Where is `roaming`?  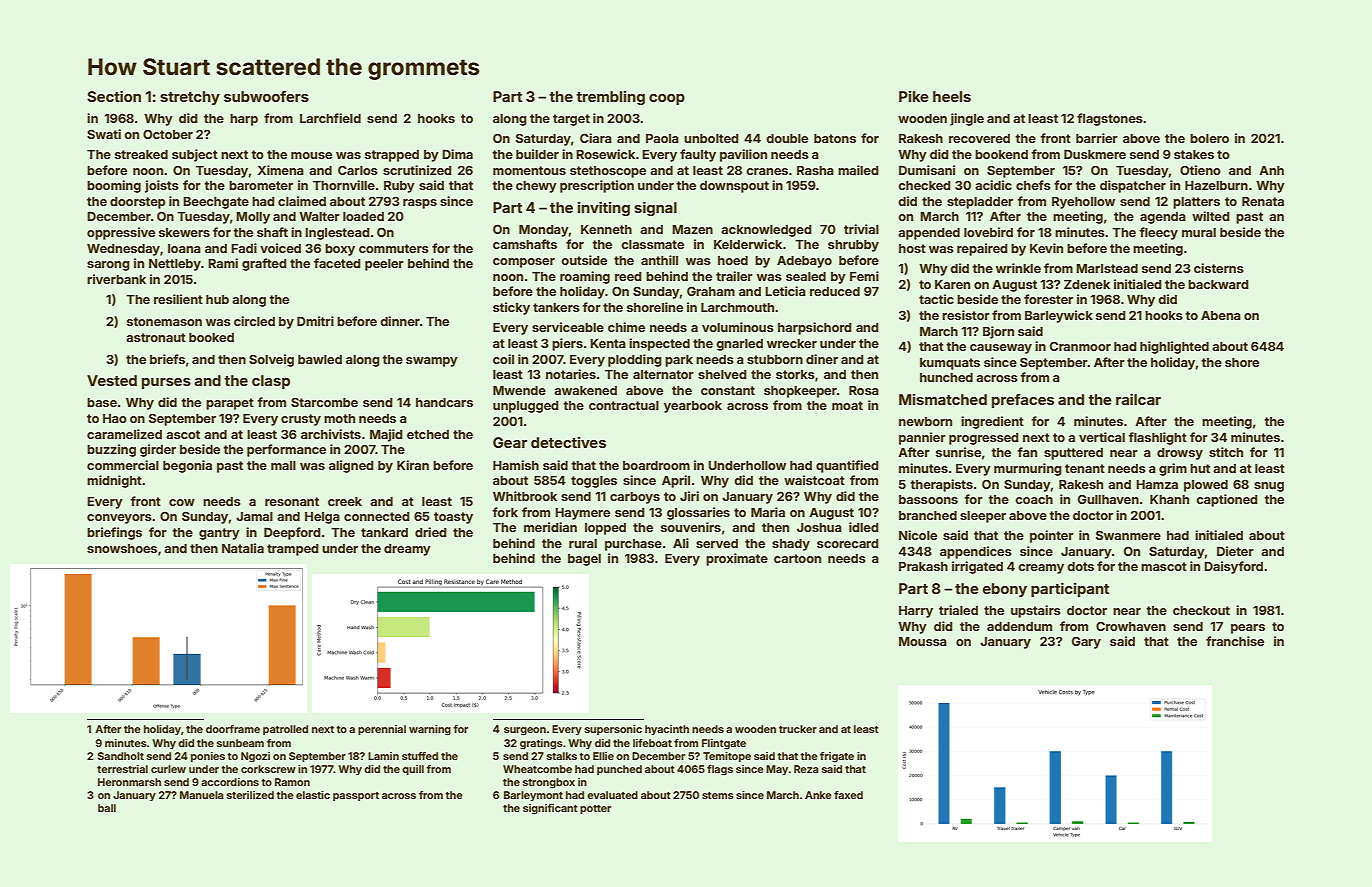 roaming is located at coordinates (585, 277).
